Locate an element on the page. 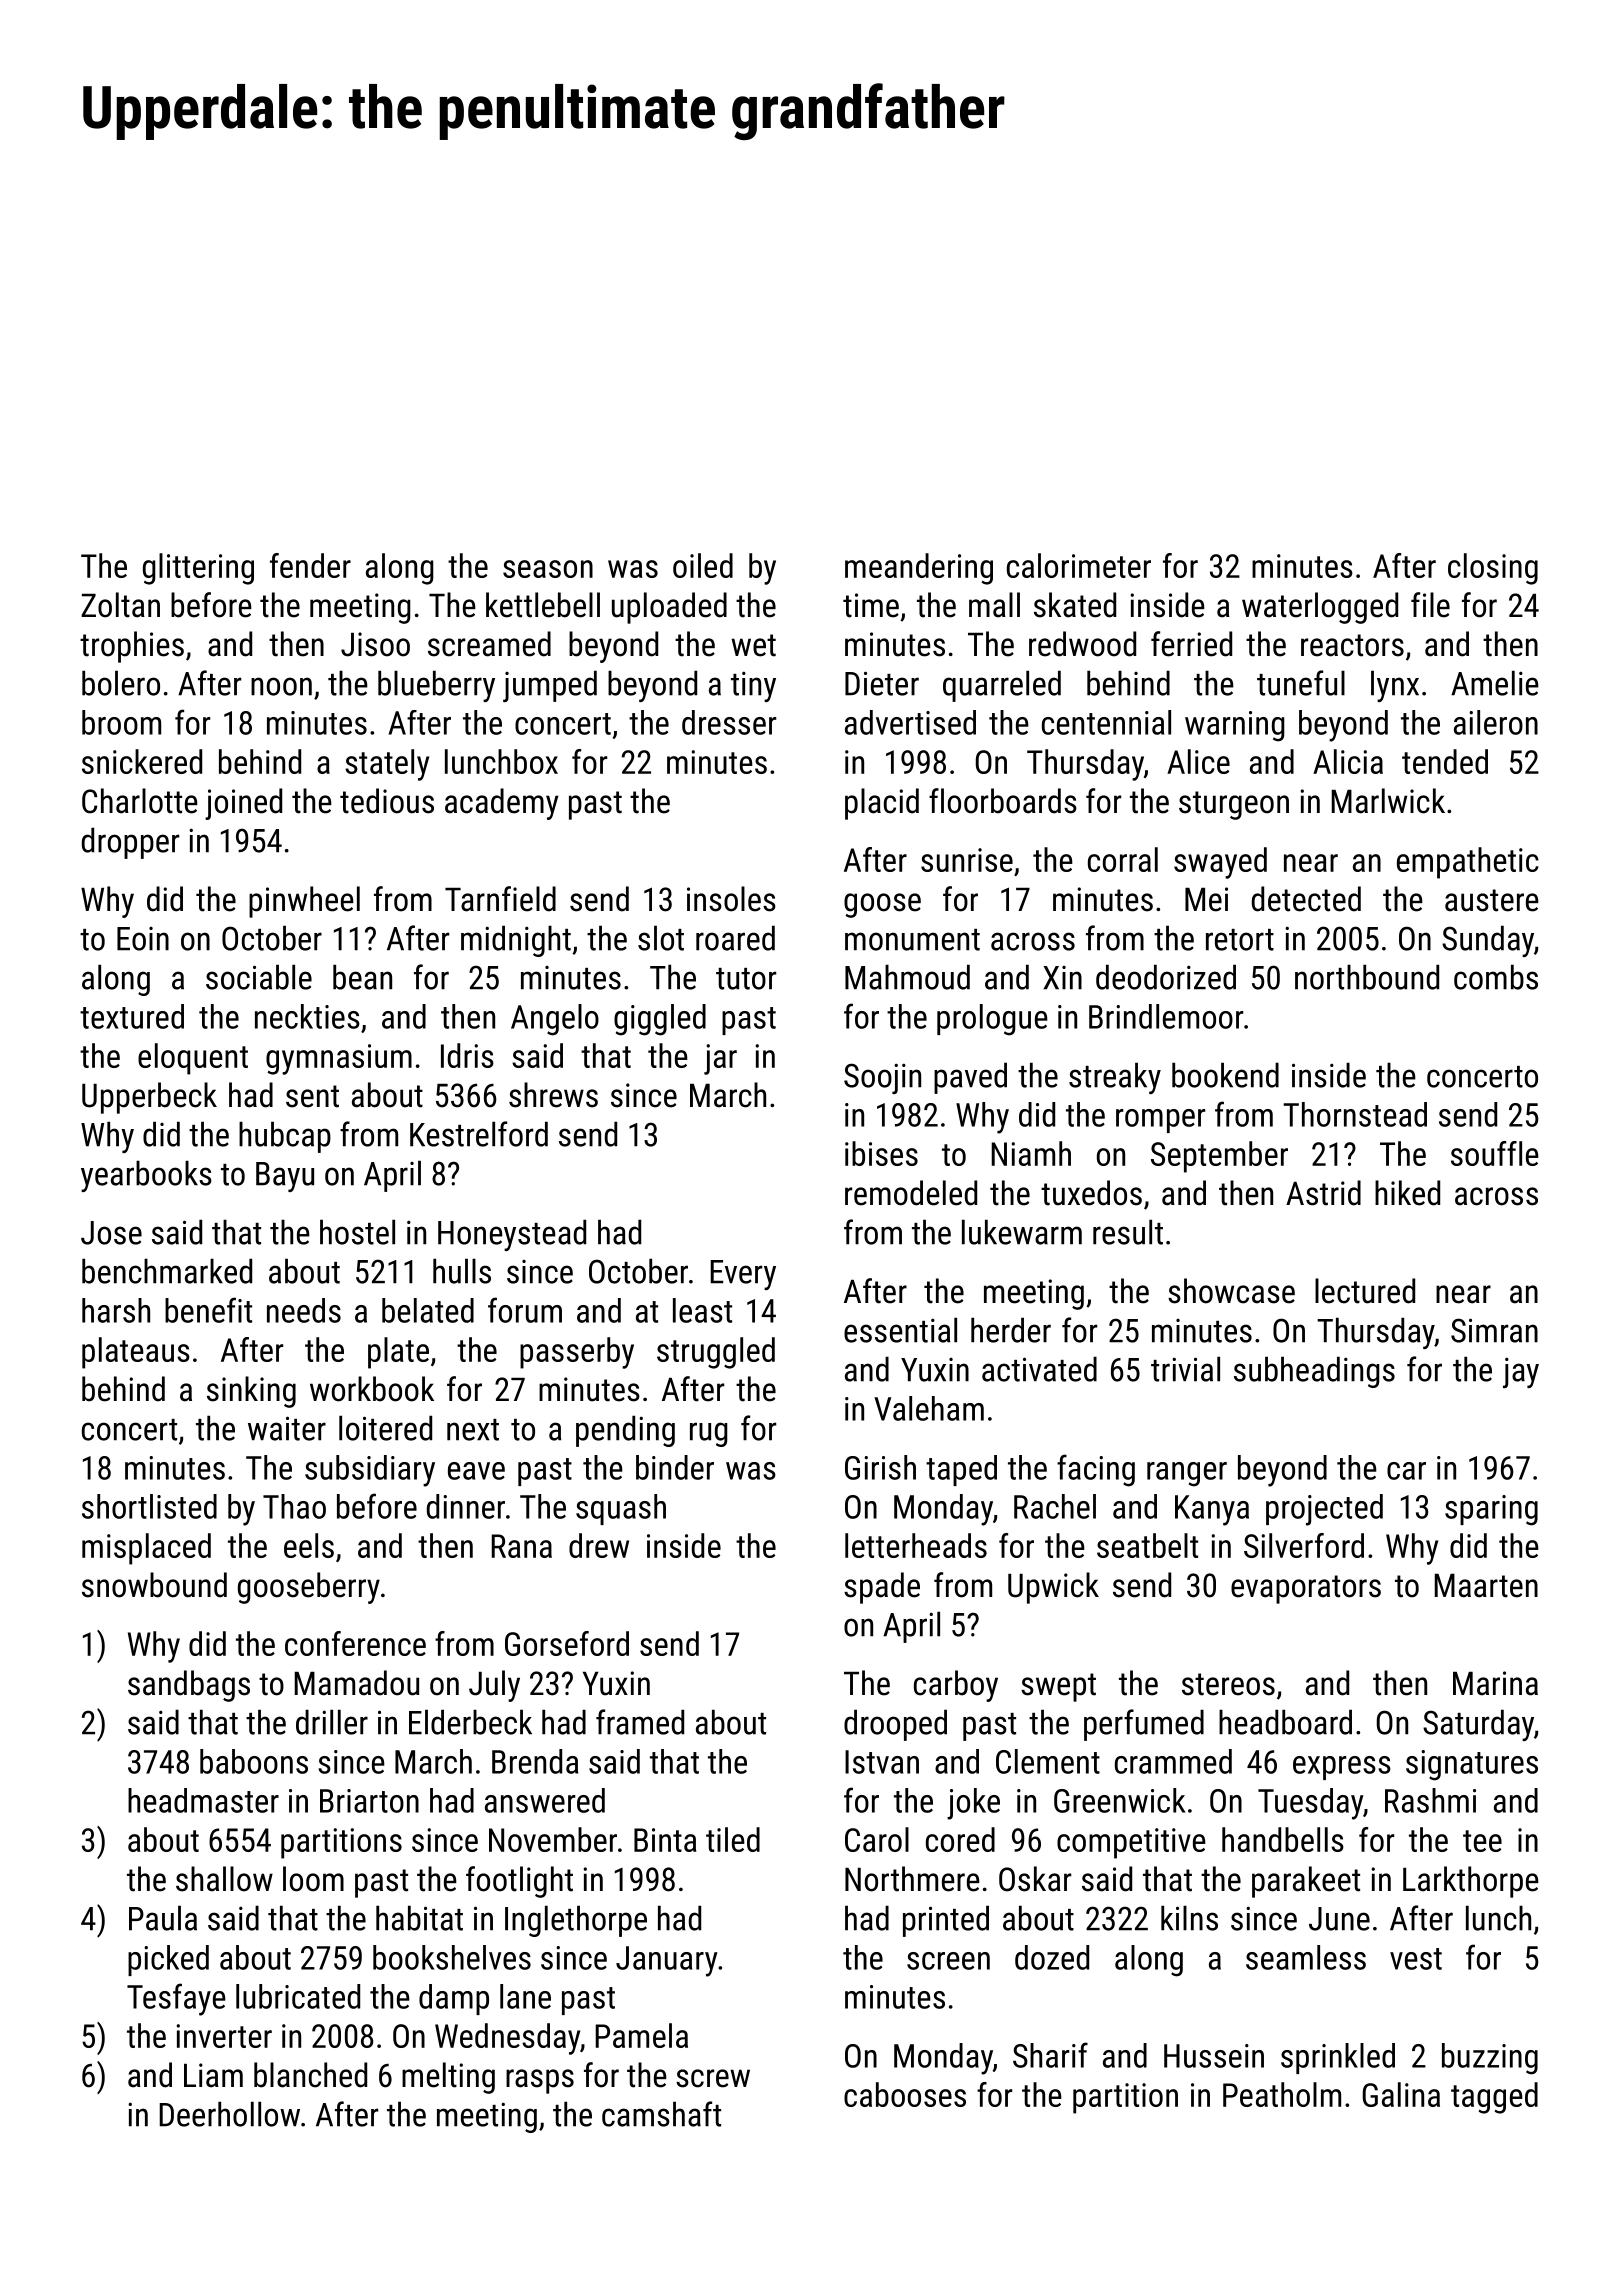 The height and width of the page is (2292, 1620). melting is located at coordinates (448, 2078).
